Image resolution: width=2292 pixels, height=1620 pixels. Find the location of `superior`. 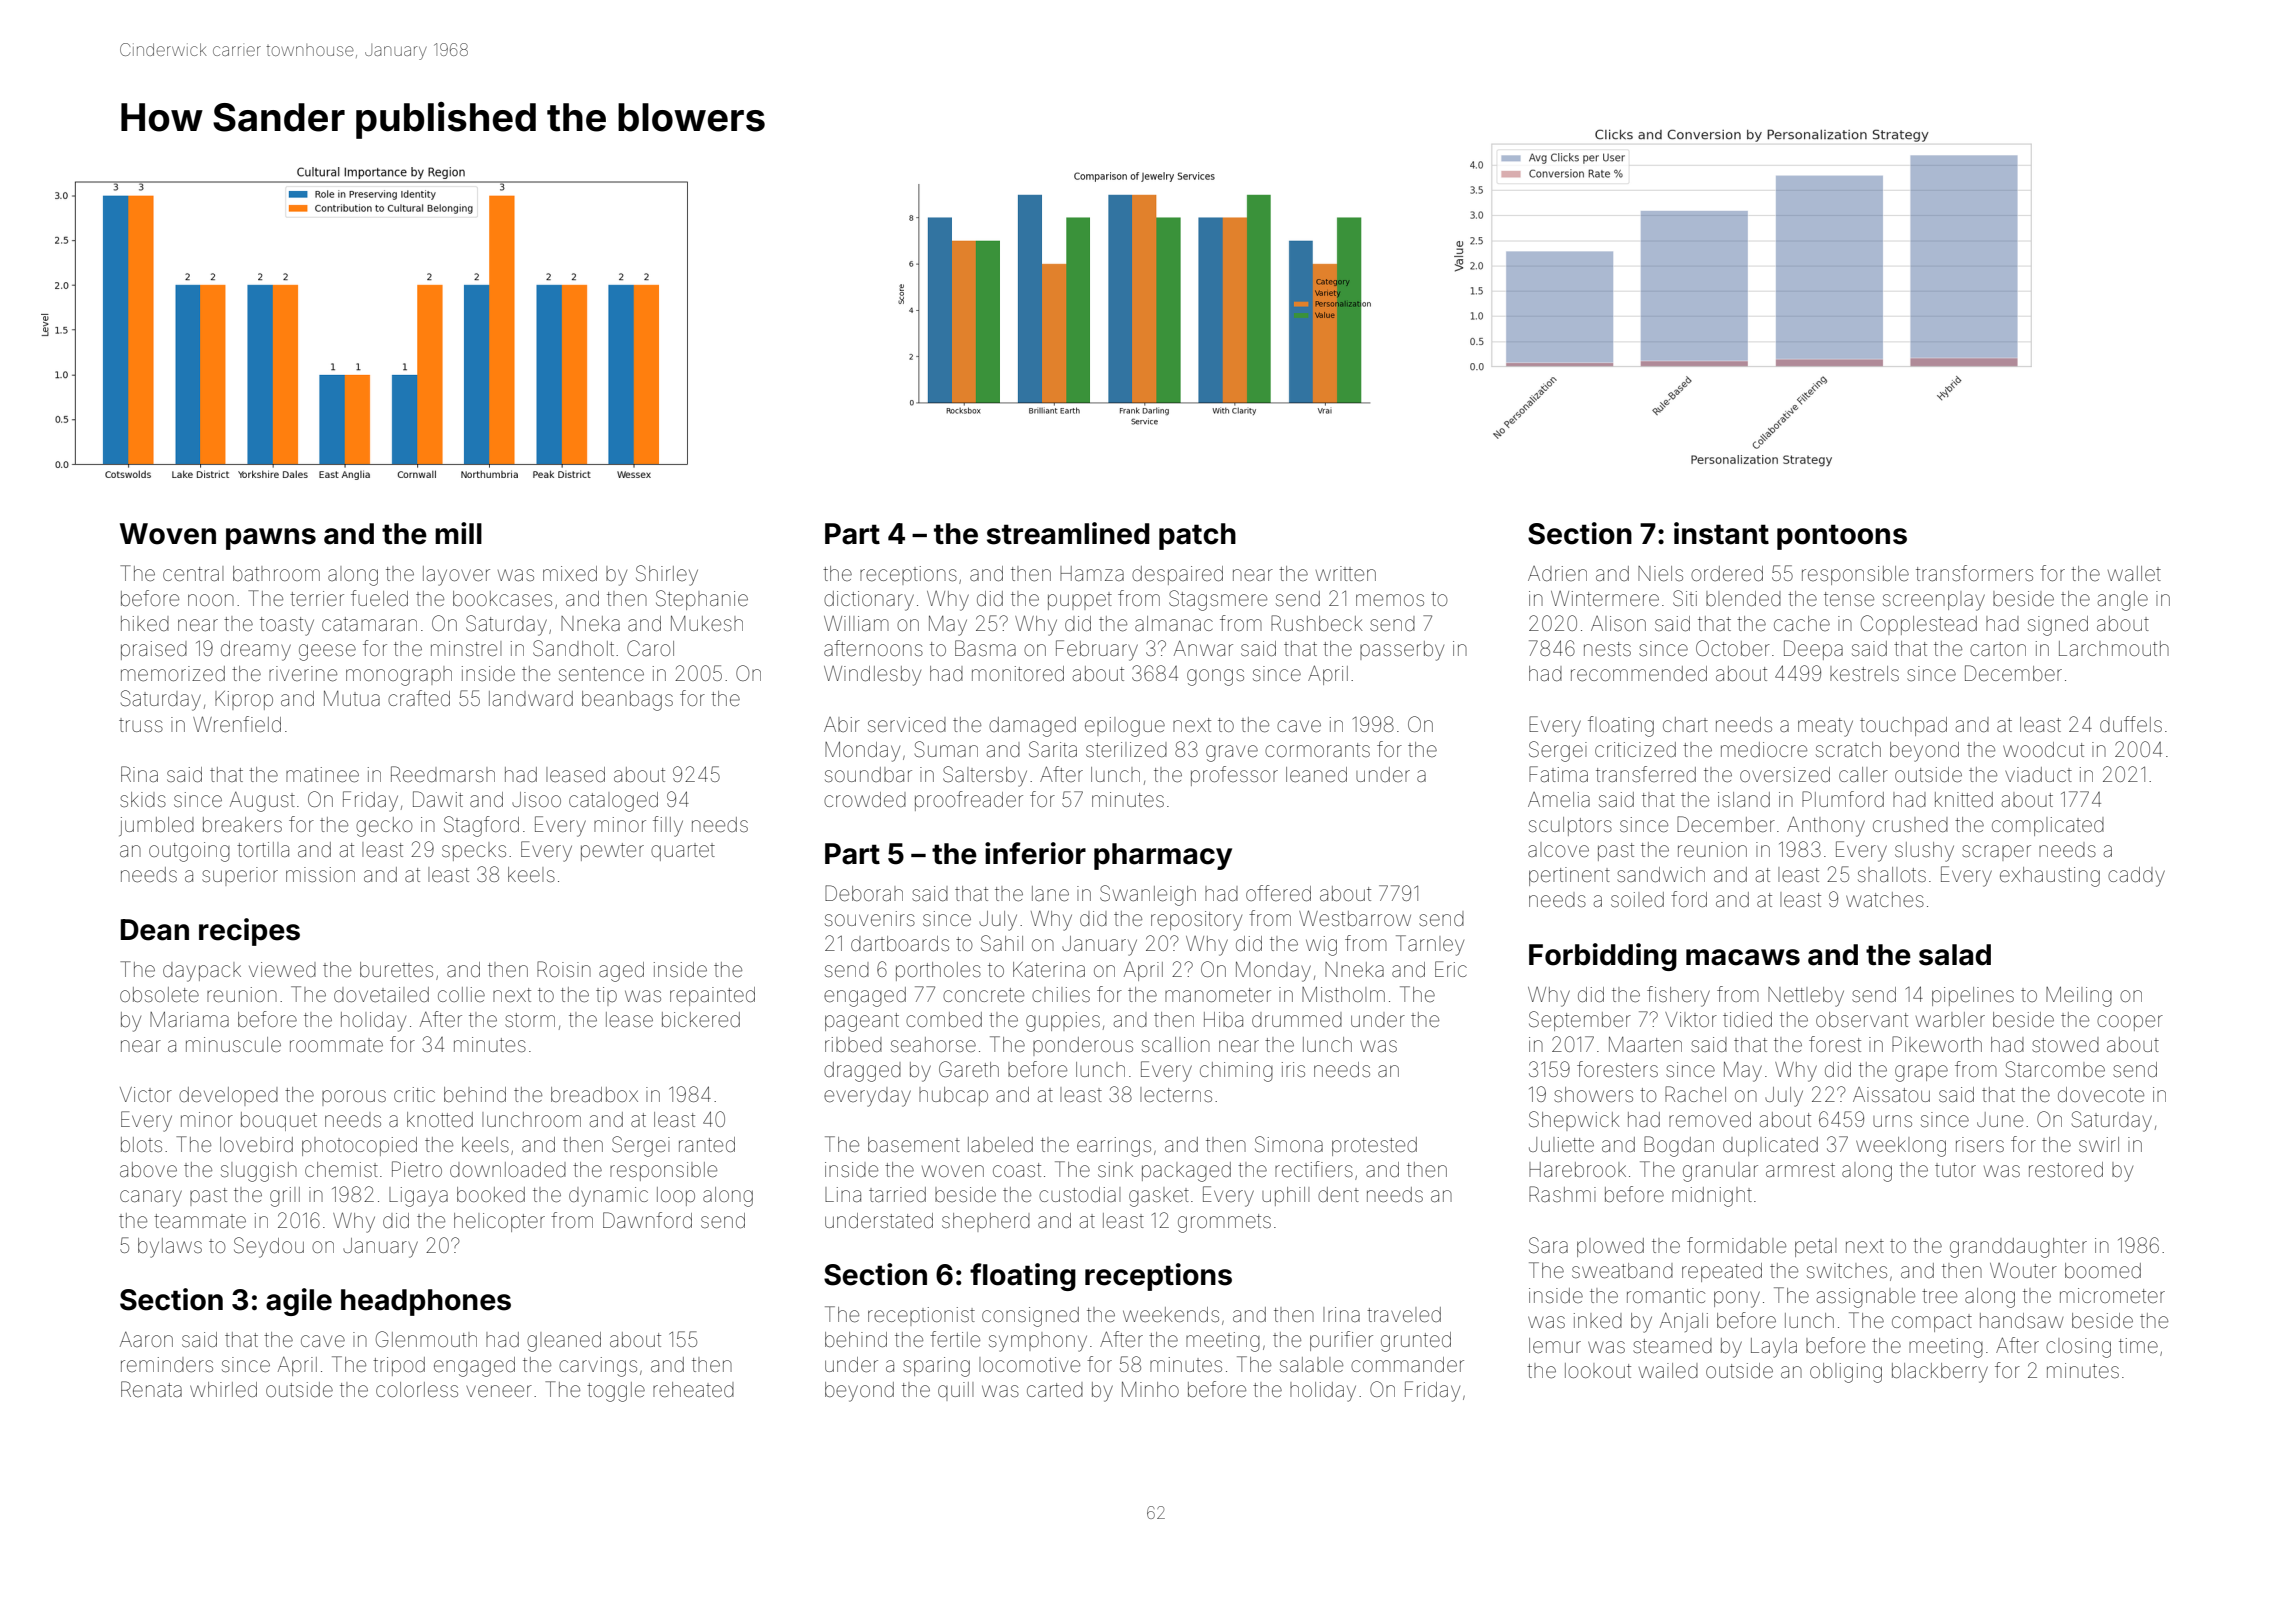

superior is located at coordinates (240, 876).
